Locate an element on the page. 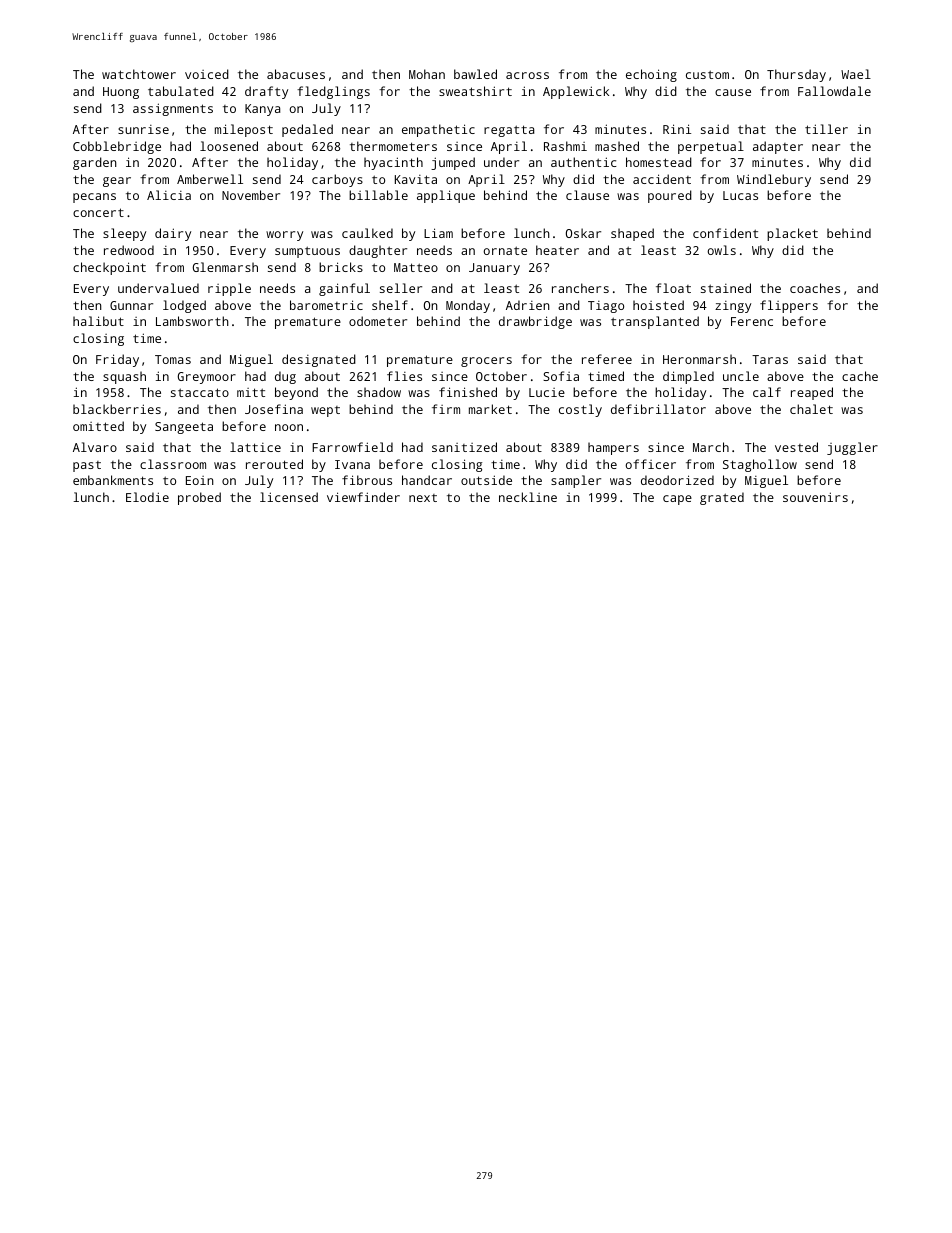 This document has width=952, height=1233. custom is located at coordinates (707, 74).
